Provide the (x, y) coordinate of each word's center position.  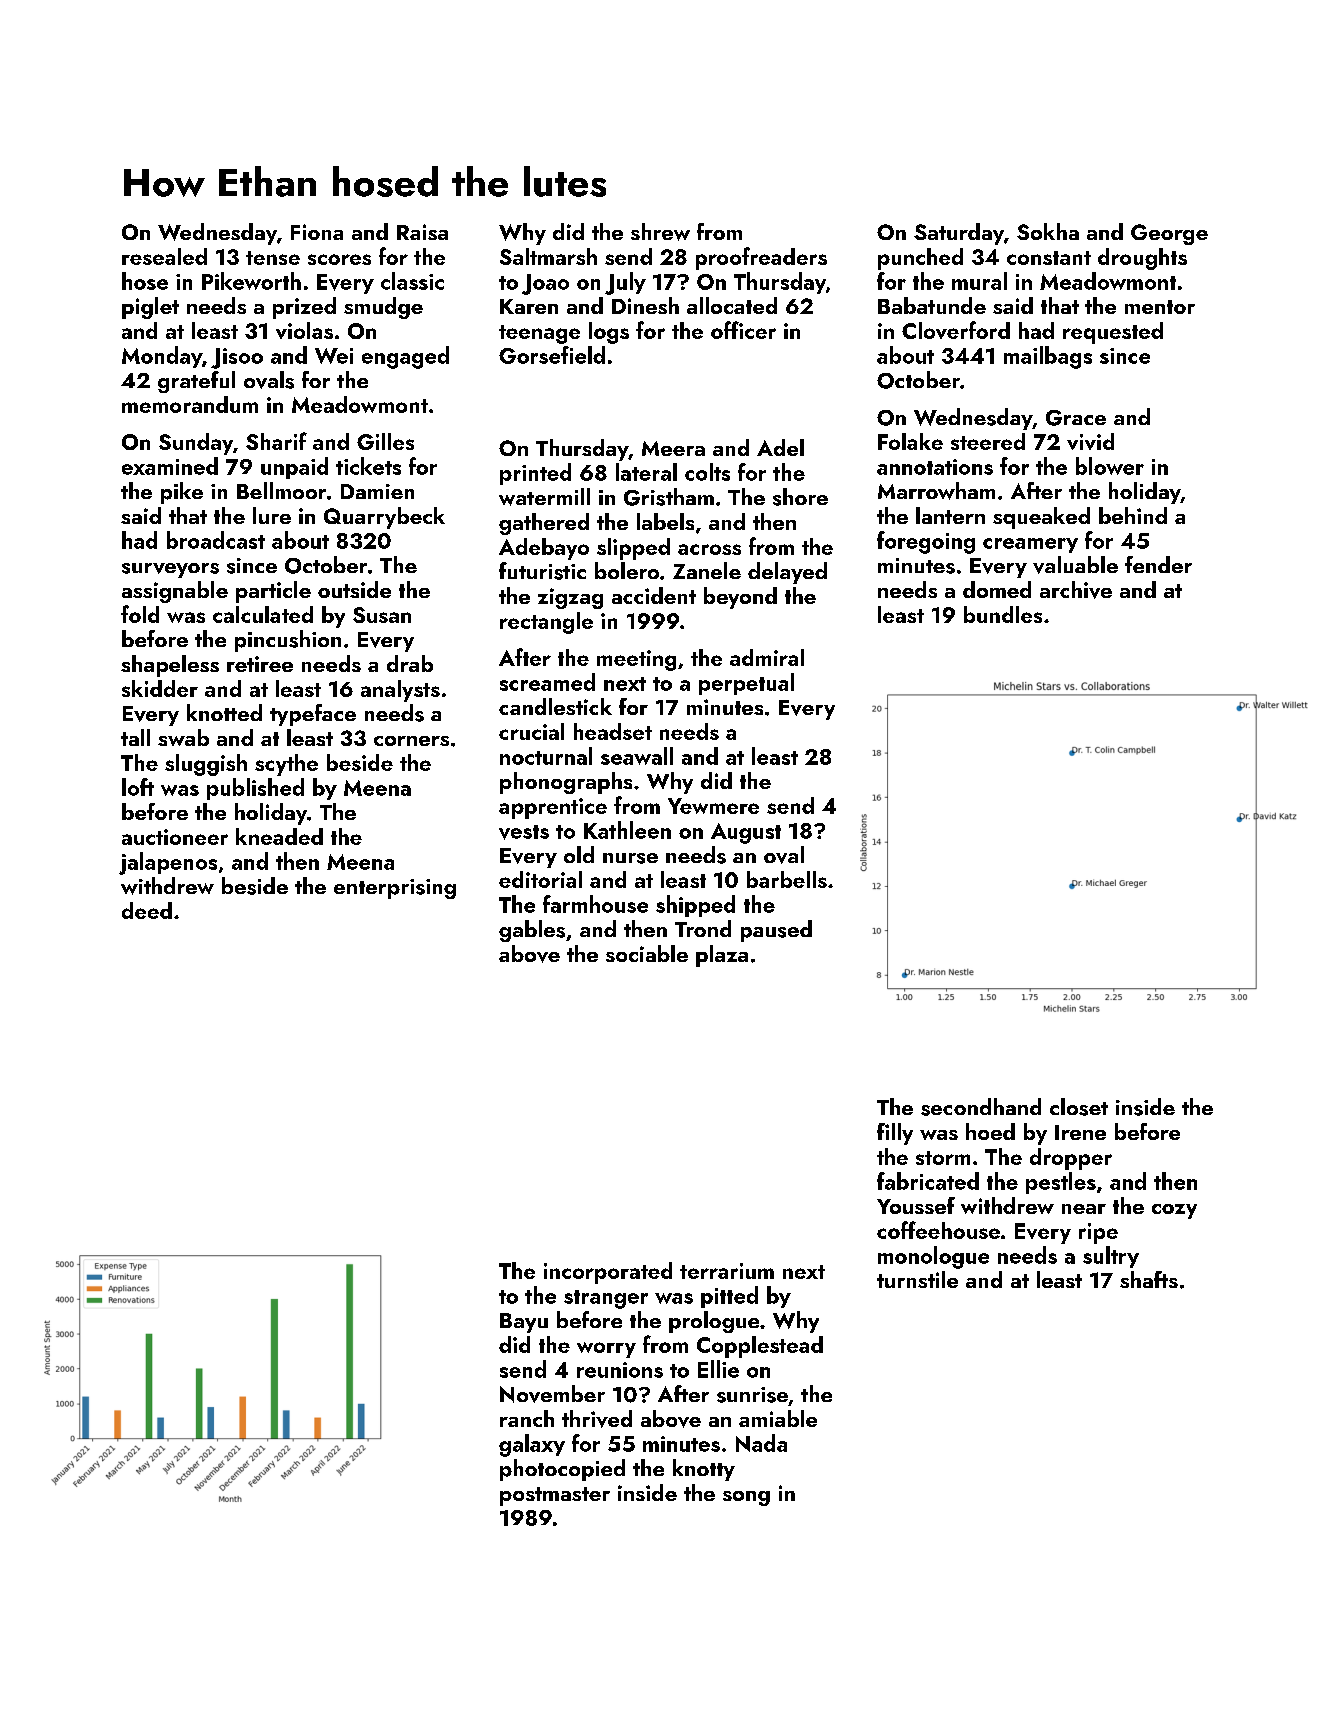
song (746, 1498)
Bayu (524, 1323)
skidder (160, 688)
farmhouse (595, 904)
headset (613, 731)
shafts (1149, 1279)
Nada (761, 1443)
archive (1076, 590)
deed (147, 910)
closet (1079, 1107)
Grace (1076, 418)
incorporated (608, 1273)
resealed (164, 256)
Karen (529, 306)
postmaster (555, 1496)
